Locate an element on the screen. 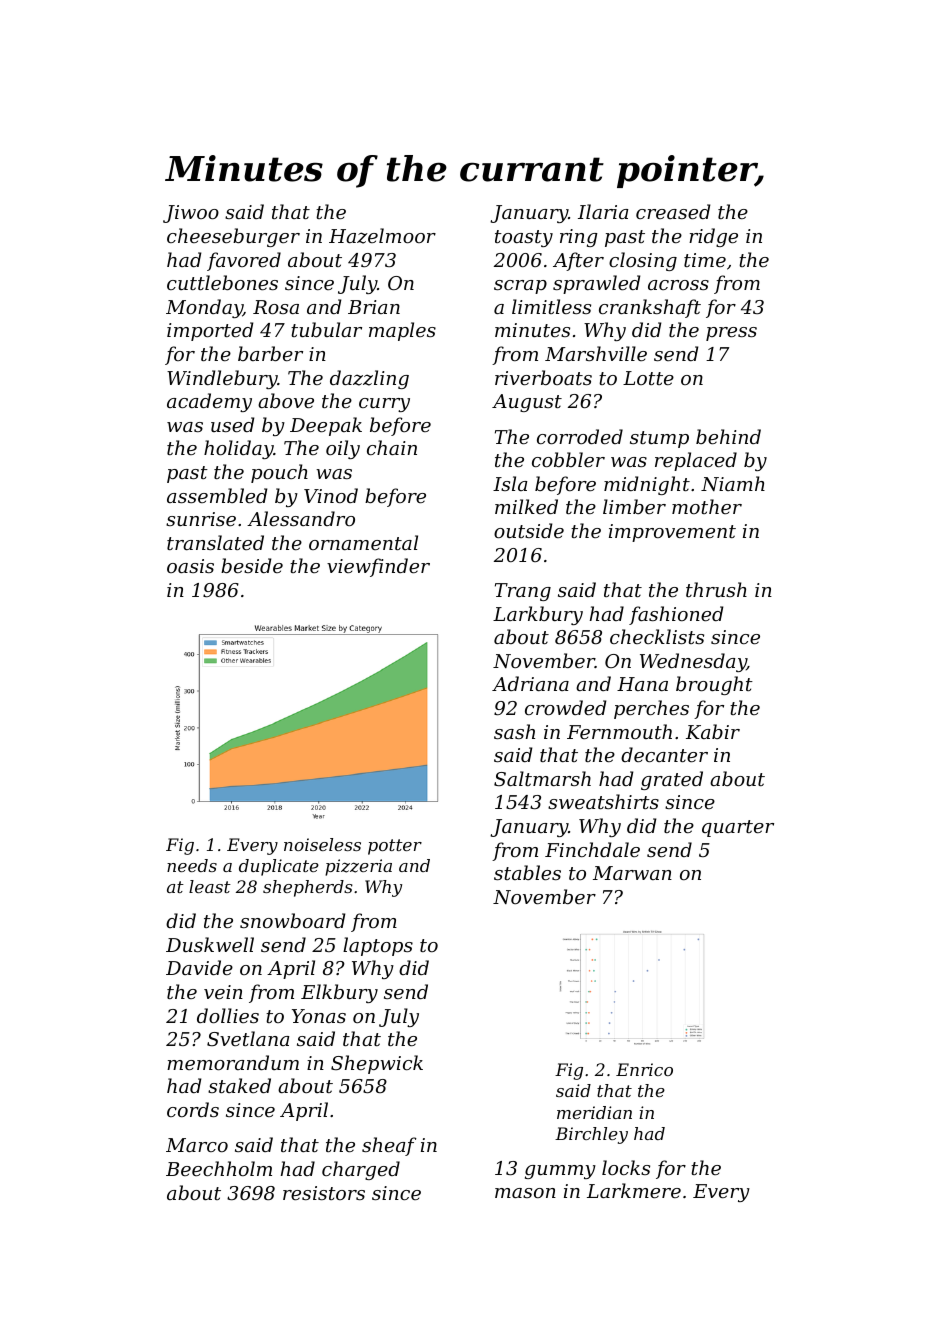  Larkmere is located at coordinates (634, 1190).
